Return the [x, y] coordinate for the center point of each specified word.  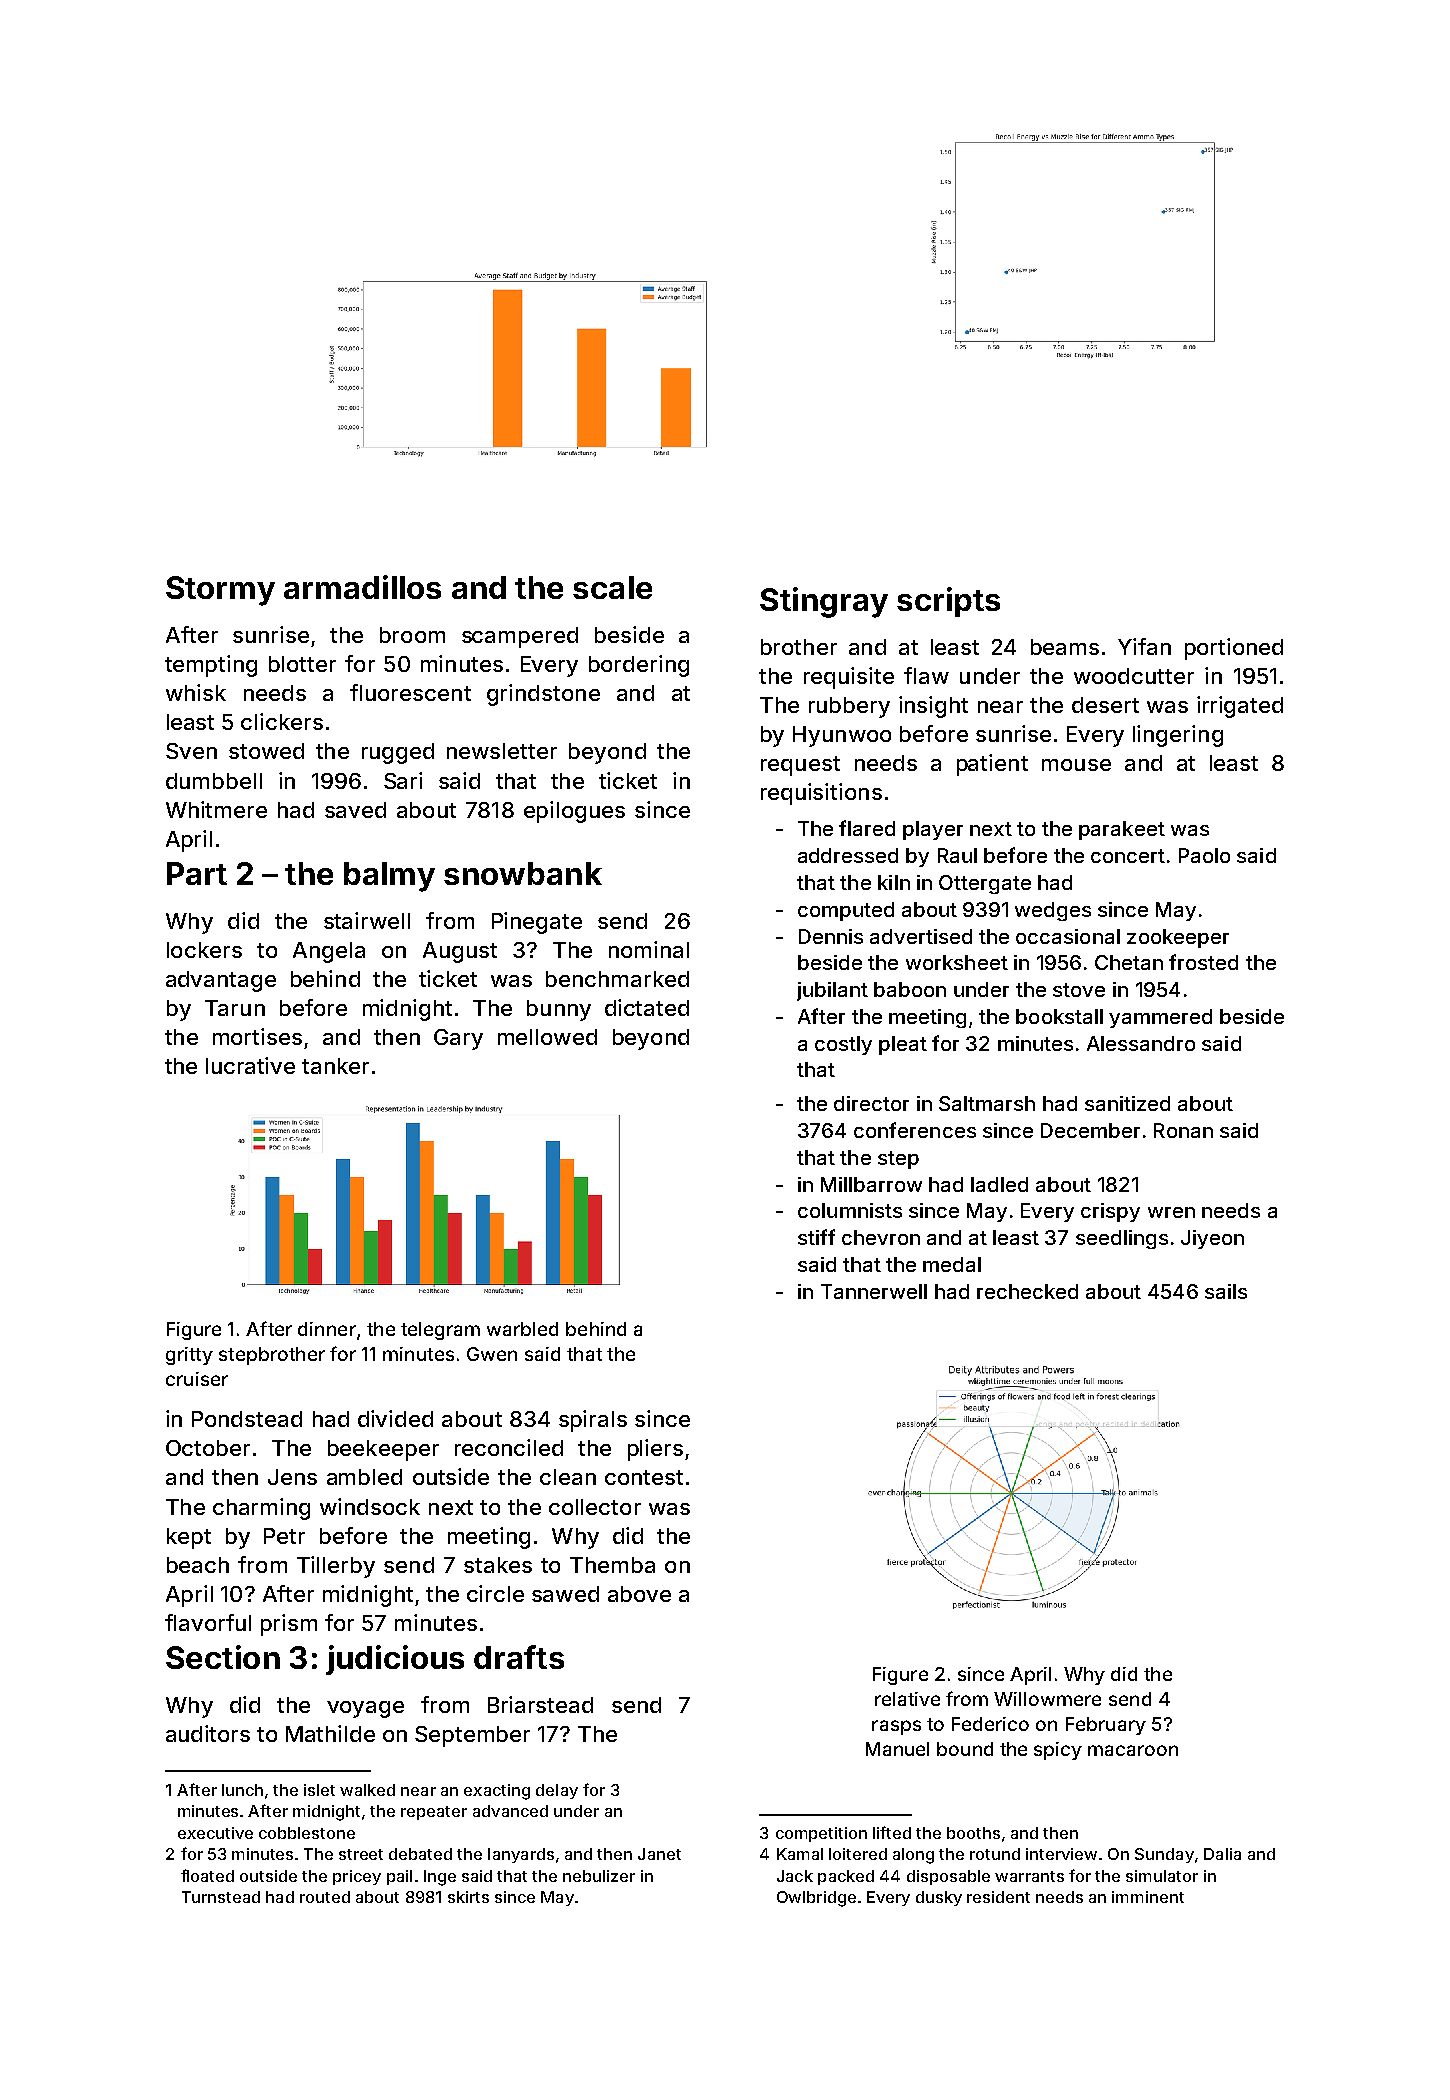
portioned [1234, 649]
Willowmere [1047, 1699]
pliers [655, 1450]
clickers [282, 721]
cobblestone [307, 1833]
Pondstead [247, 1419]
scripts [948, 602]
